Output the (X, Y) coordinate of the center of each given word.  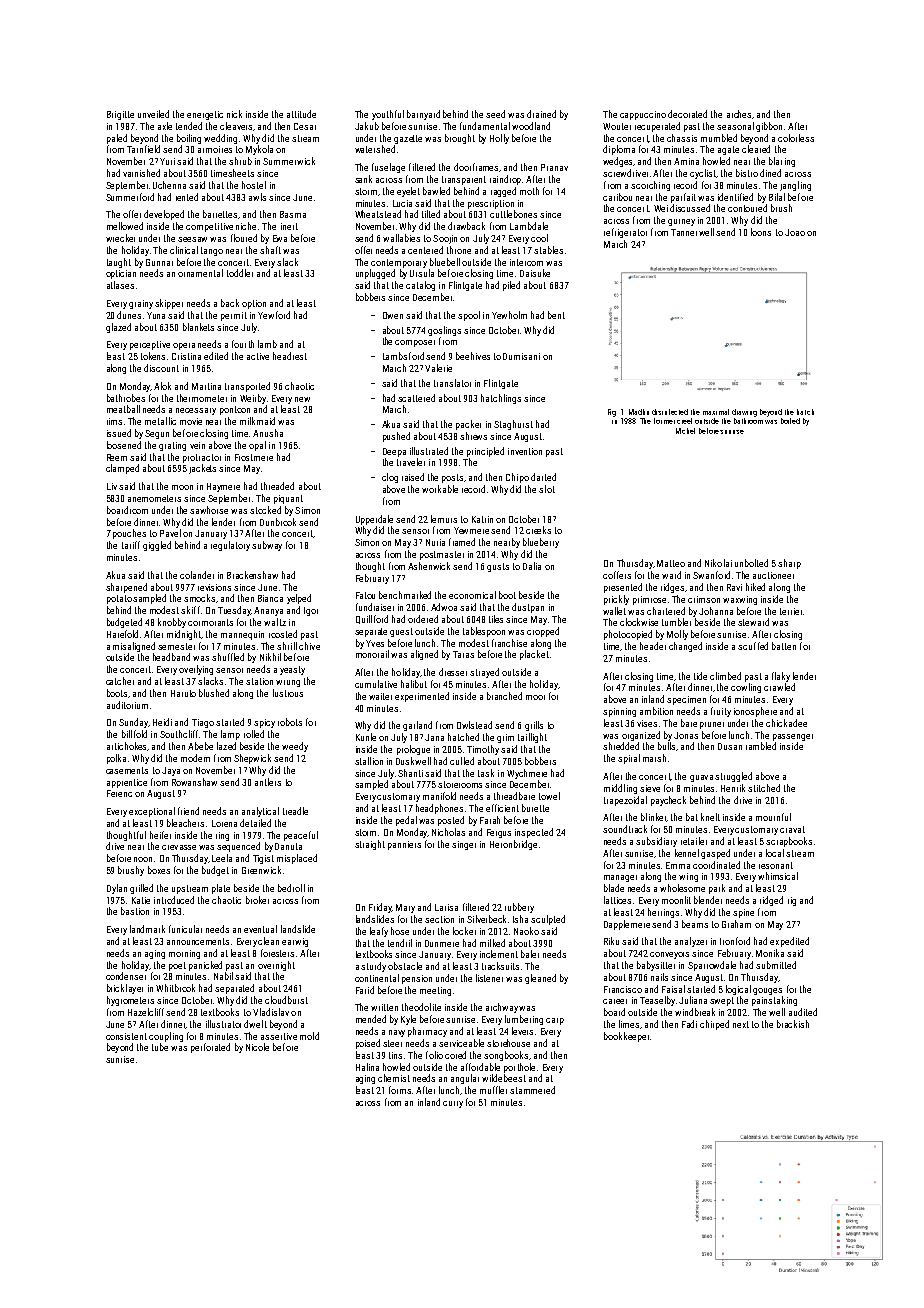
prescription (491, 204)
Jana (434, 737)
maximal (716, 412)
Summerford (130, 197)
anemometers (154, 498)
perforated (210, 1048)
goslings (444, 331)
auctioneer (773, 575)
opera (184, 346)
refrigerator (625, 233)
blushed (214, 693)
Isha (520, 919)
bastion (135, 911)
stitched (764, 788)
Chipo (517, 478)
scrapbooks (789, 842)
